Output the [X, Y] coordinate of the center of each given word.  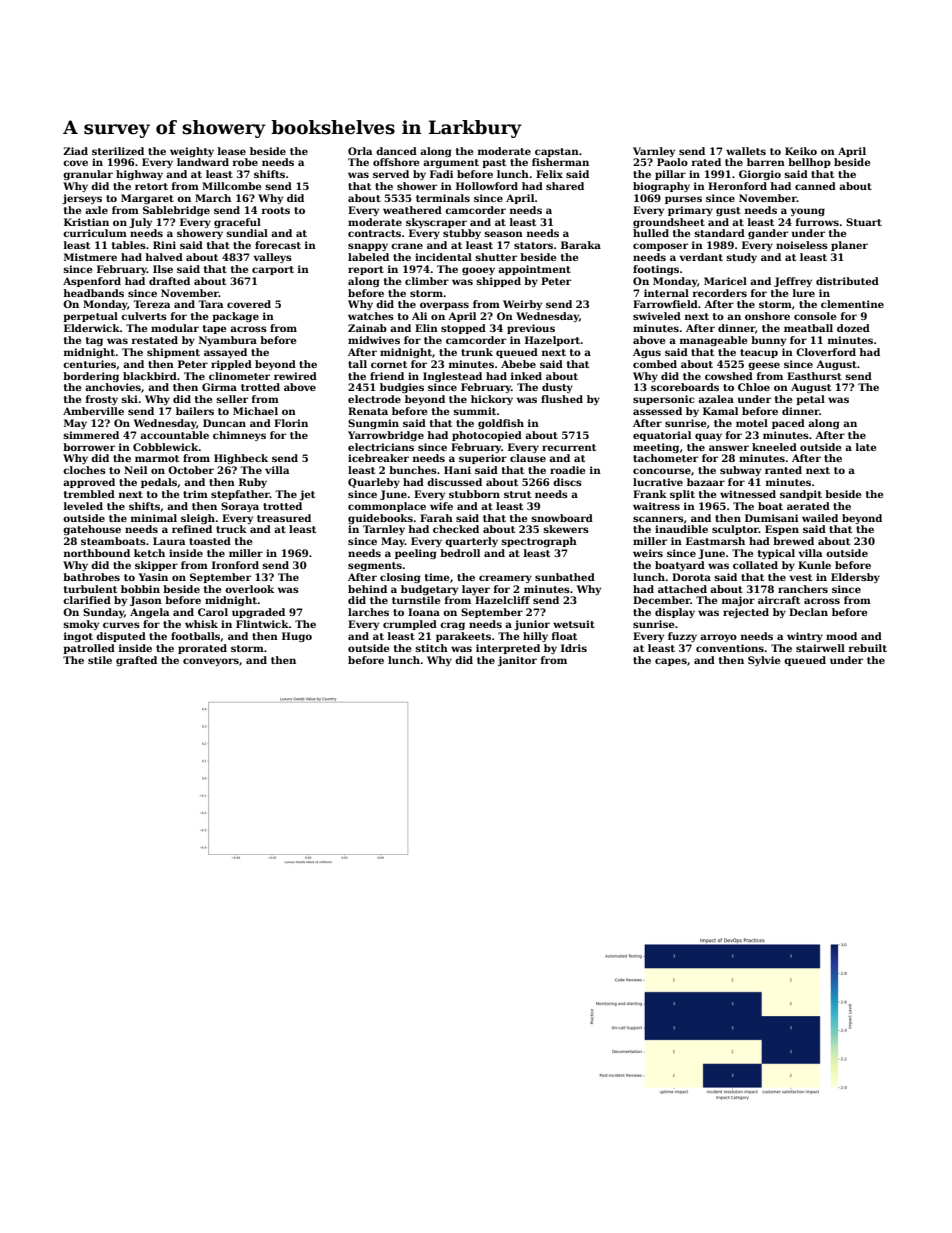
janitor [517, 661]
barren [766, 162]
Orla [360, 151]
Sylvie [764, 661]
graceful [237, 223]
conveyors [211, 662]
